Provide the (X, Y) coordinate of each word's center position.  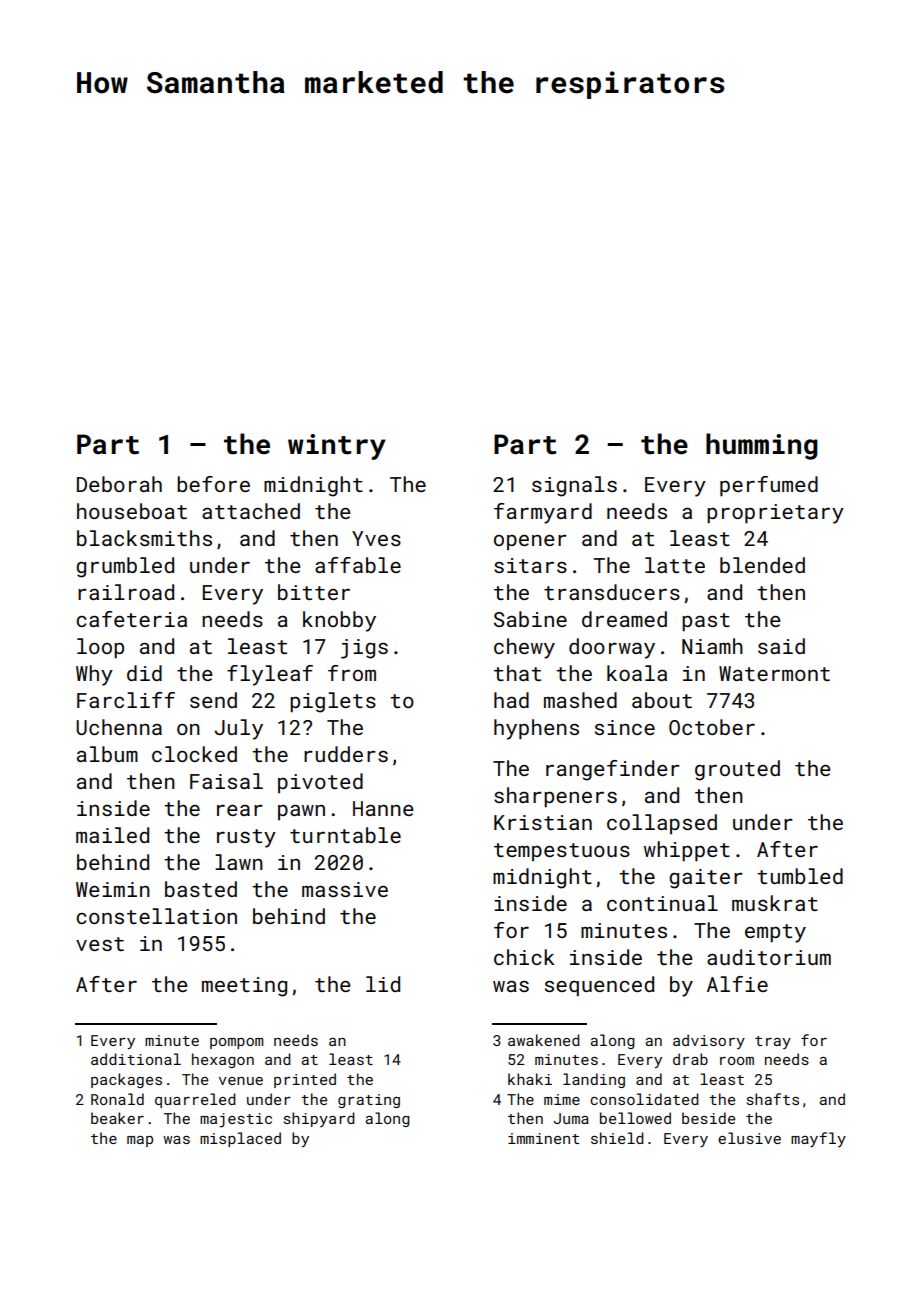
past (706, 622)
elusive (749, 1138)
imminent (543, 1138)
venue (241, 1081)
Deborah (119, 484)
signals (574, 486)
